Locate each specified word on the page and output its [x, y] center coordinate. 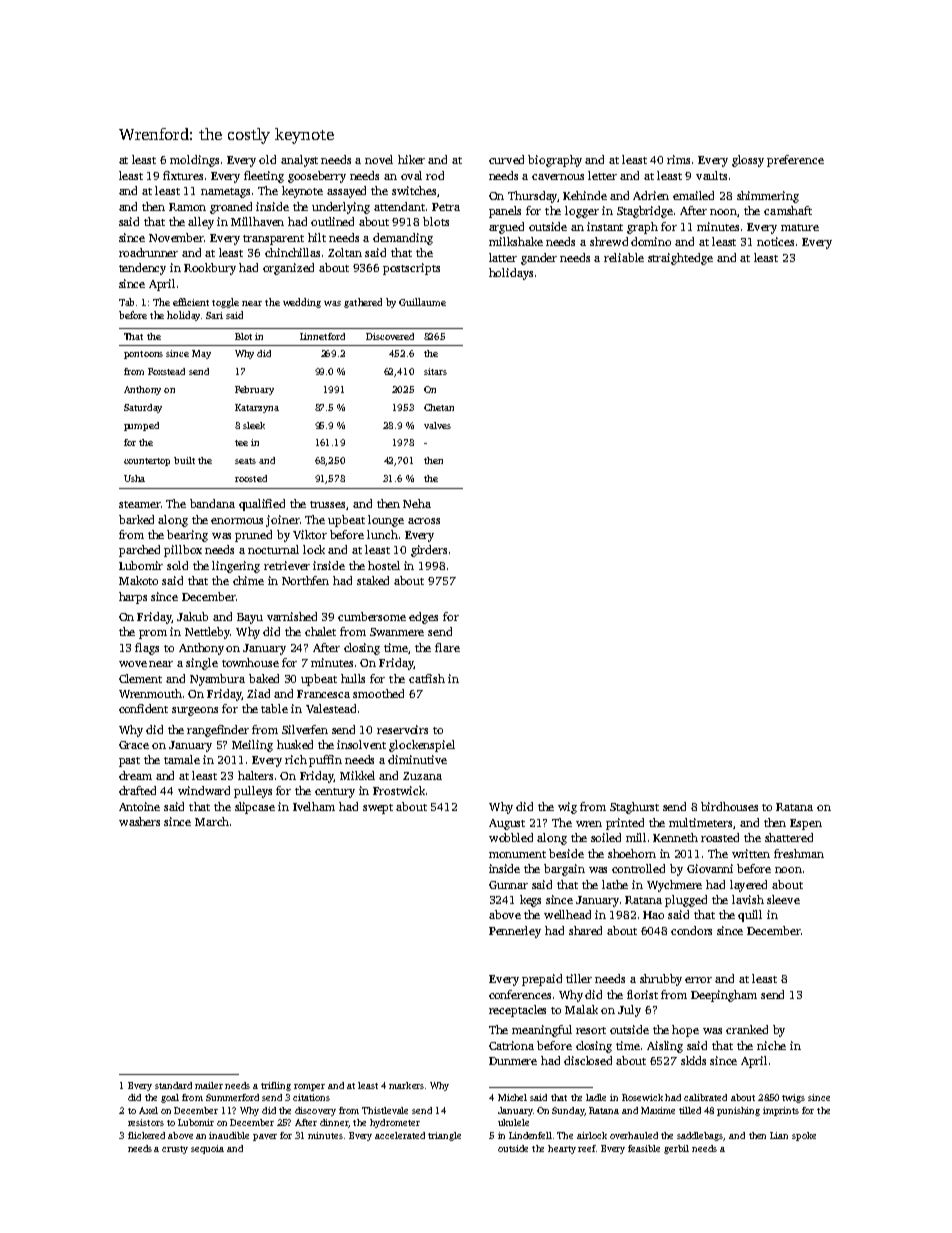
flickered [146, 1135]
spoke [804, 1136]
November [176, 237]
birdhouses [729, 806]
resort [591, 1030]
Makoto [138, 580]
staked [373, 580]
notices [775, 241]
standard [173, 1085]
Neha [417, 503]
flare [447, 647]
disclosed [588, 1060]
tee [241, 443]
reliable [624, 257]
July [629, 1011]
